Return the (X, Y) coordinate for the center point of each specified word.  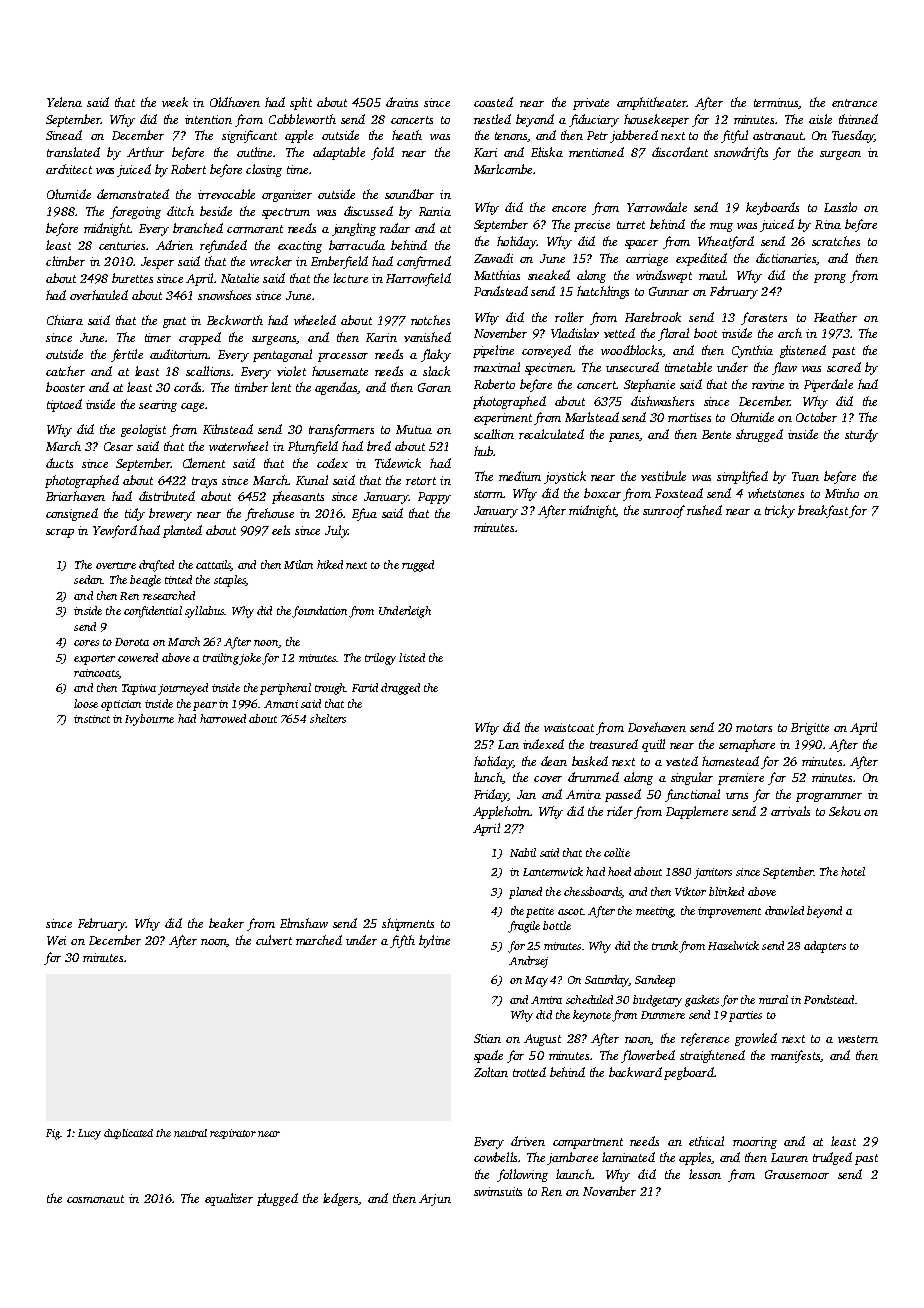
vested (682, 761)
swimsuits (498, 1191)
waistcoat (569, 727)
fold (382, 153)
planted (182, 531)
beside (216, 211)
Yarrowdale (657, 207)
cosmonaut (95, 1199)
